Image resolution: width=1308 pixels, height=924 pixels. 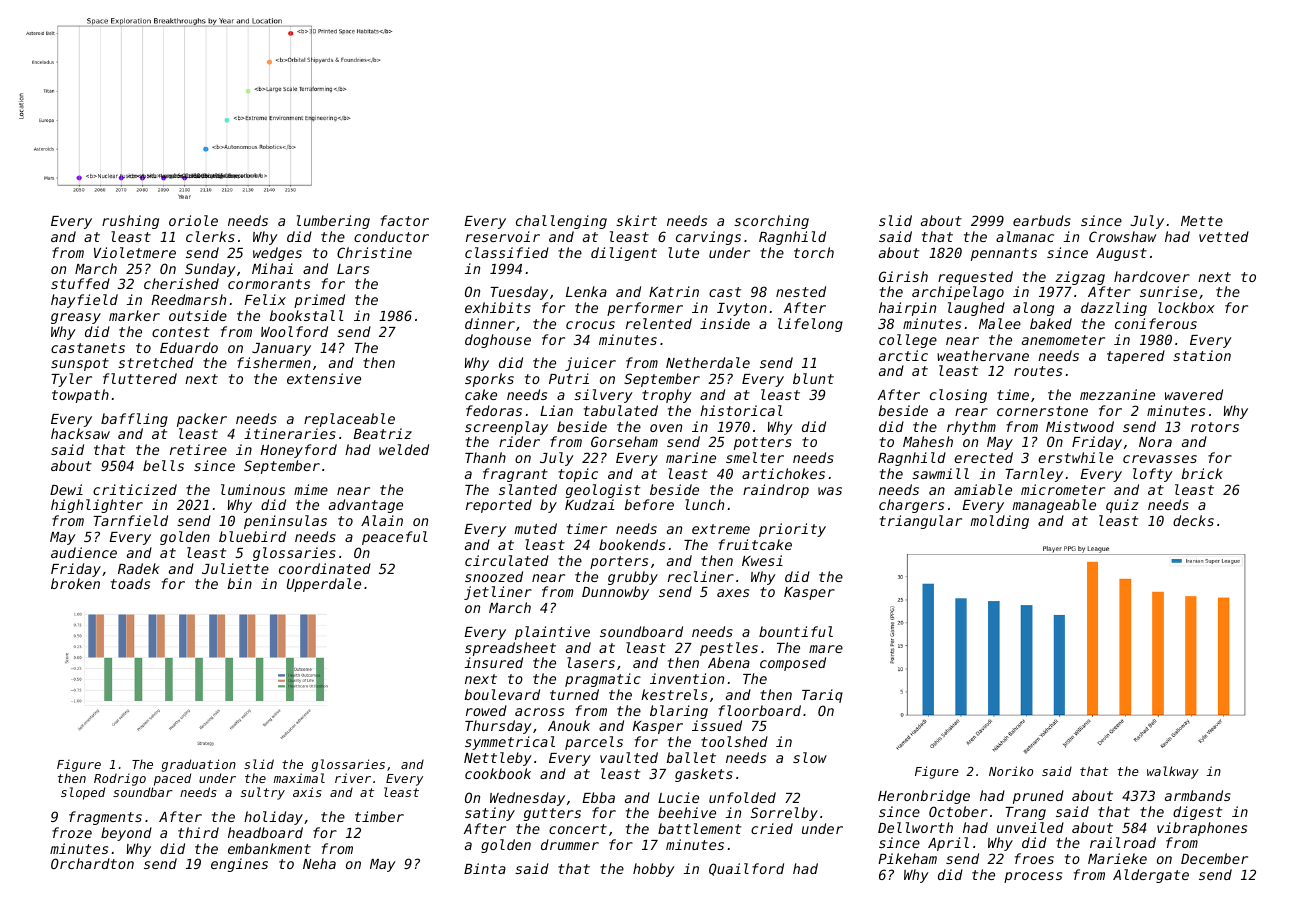 What do you see at coordinates (729, 649) in the screenshot?
I see `pestles` at bounding box center [729, 649].
